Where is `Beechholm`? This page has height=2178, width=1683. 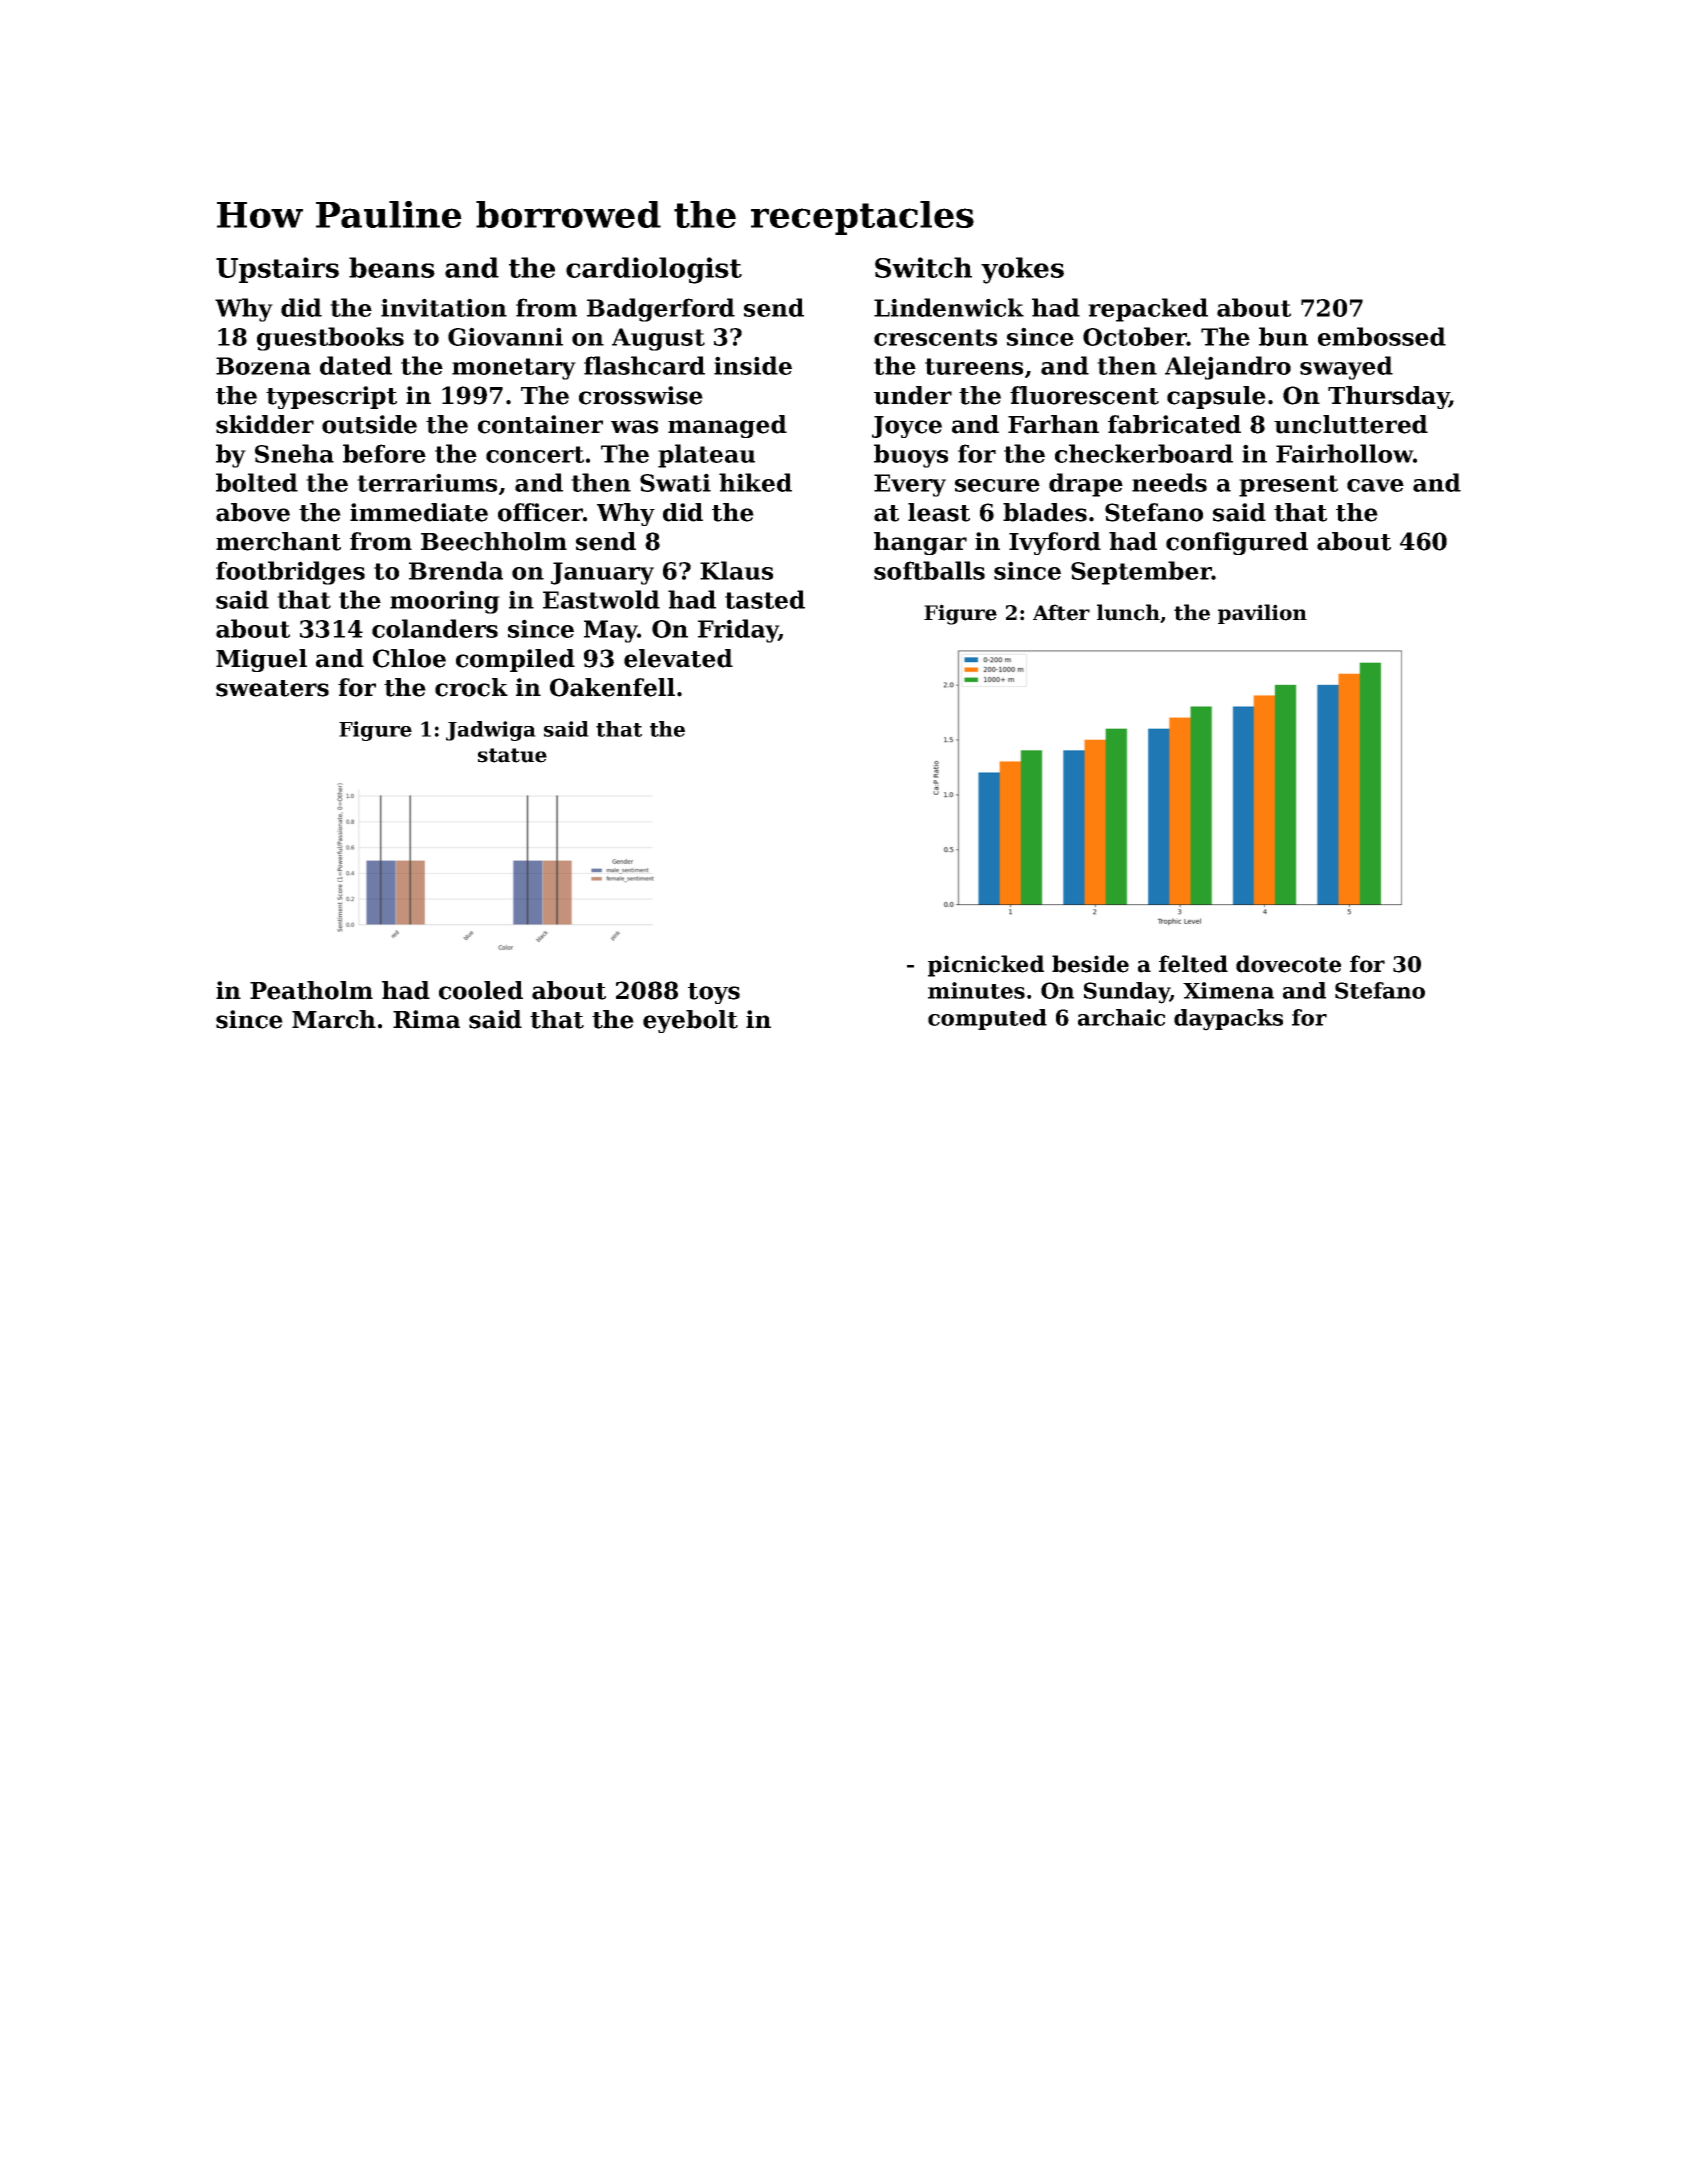
Beechholm is located at coordinates (494, 541).
